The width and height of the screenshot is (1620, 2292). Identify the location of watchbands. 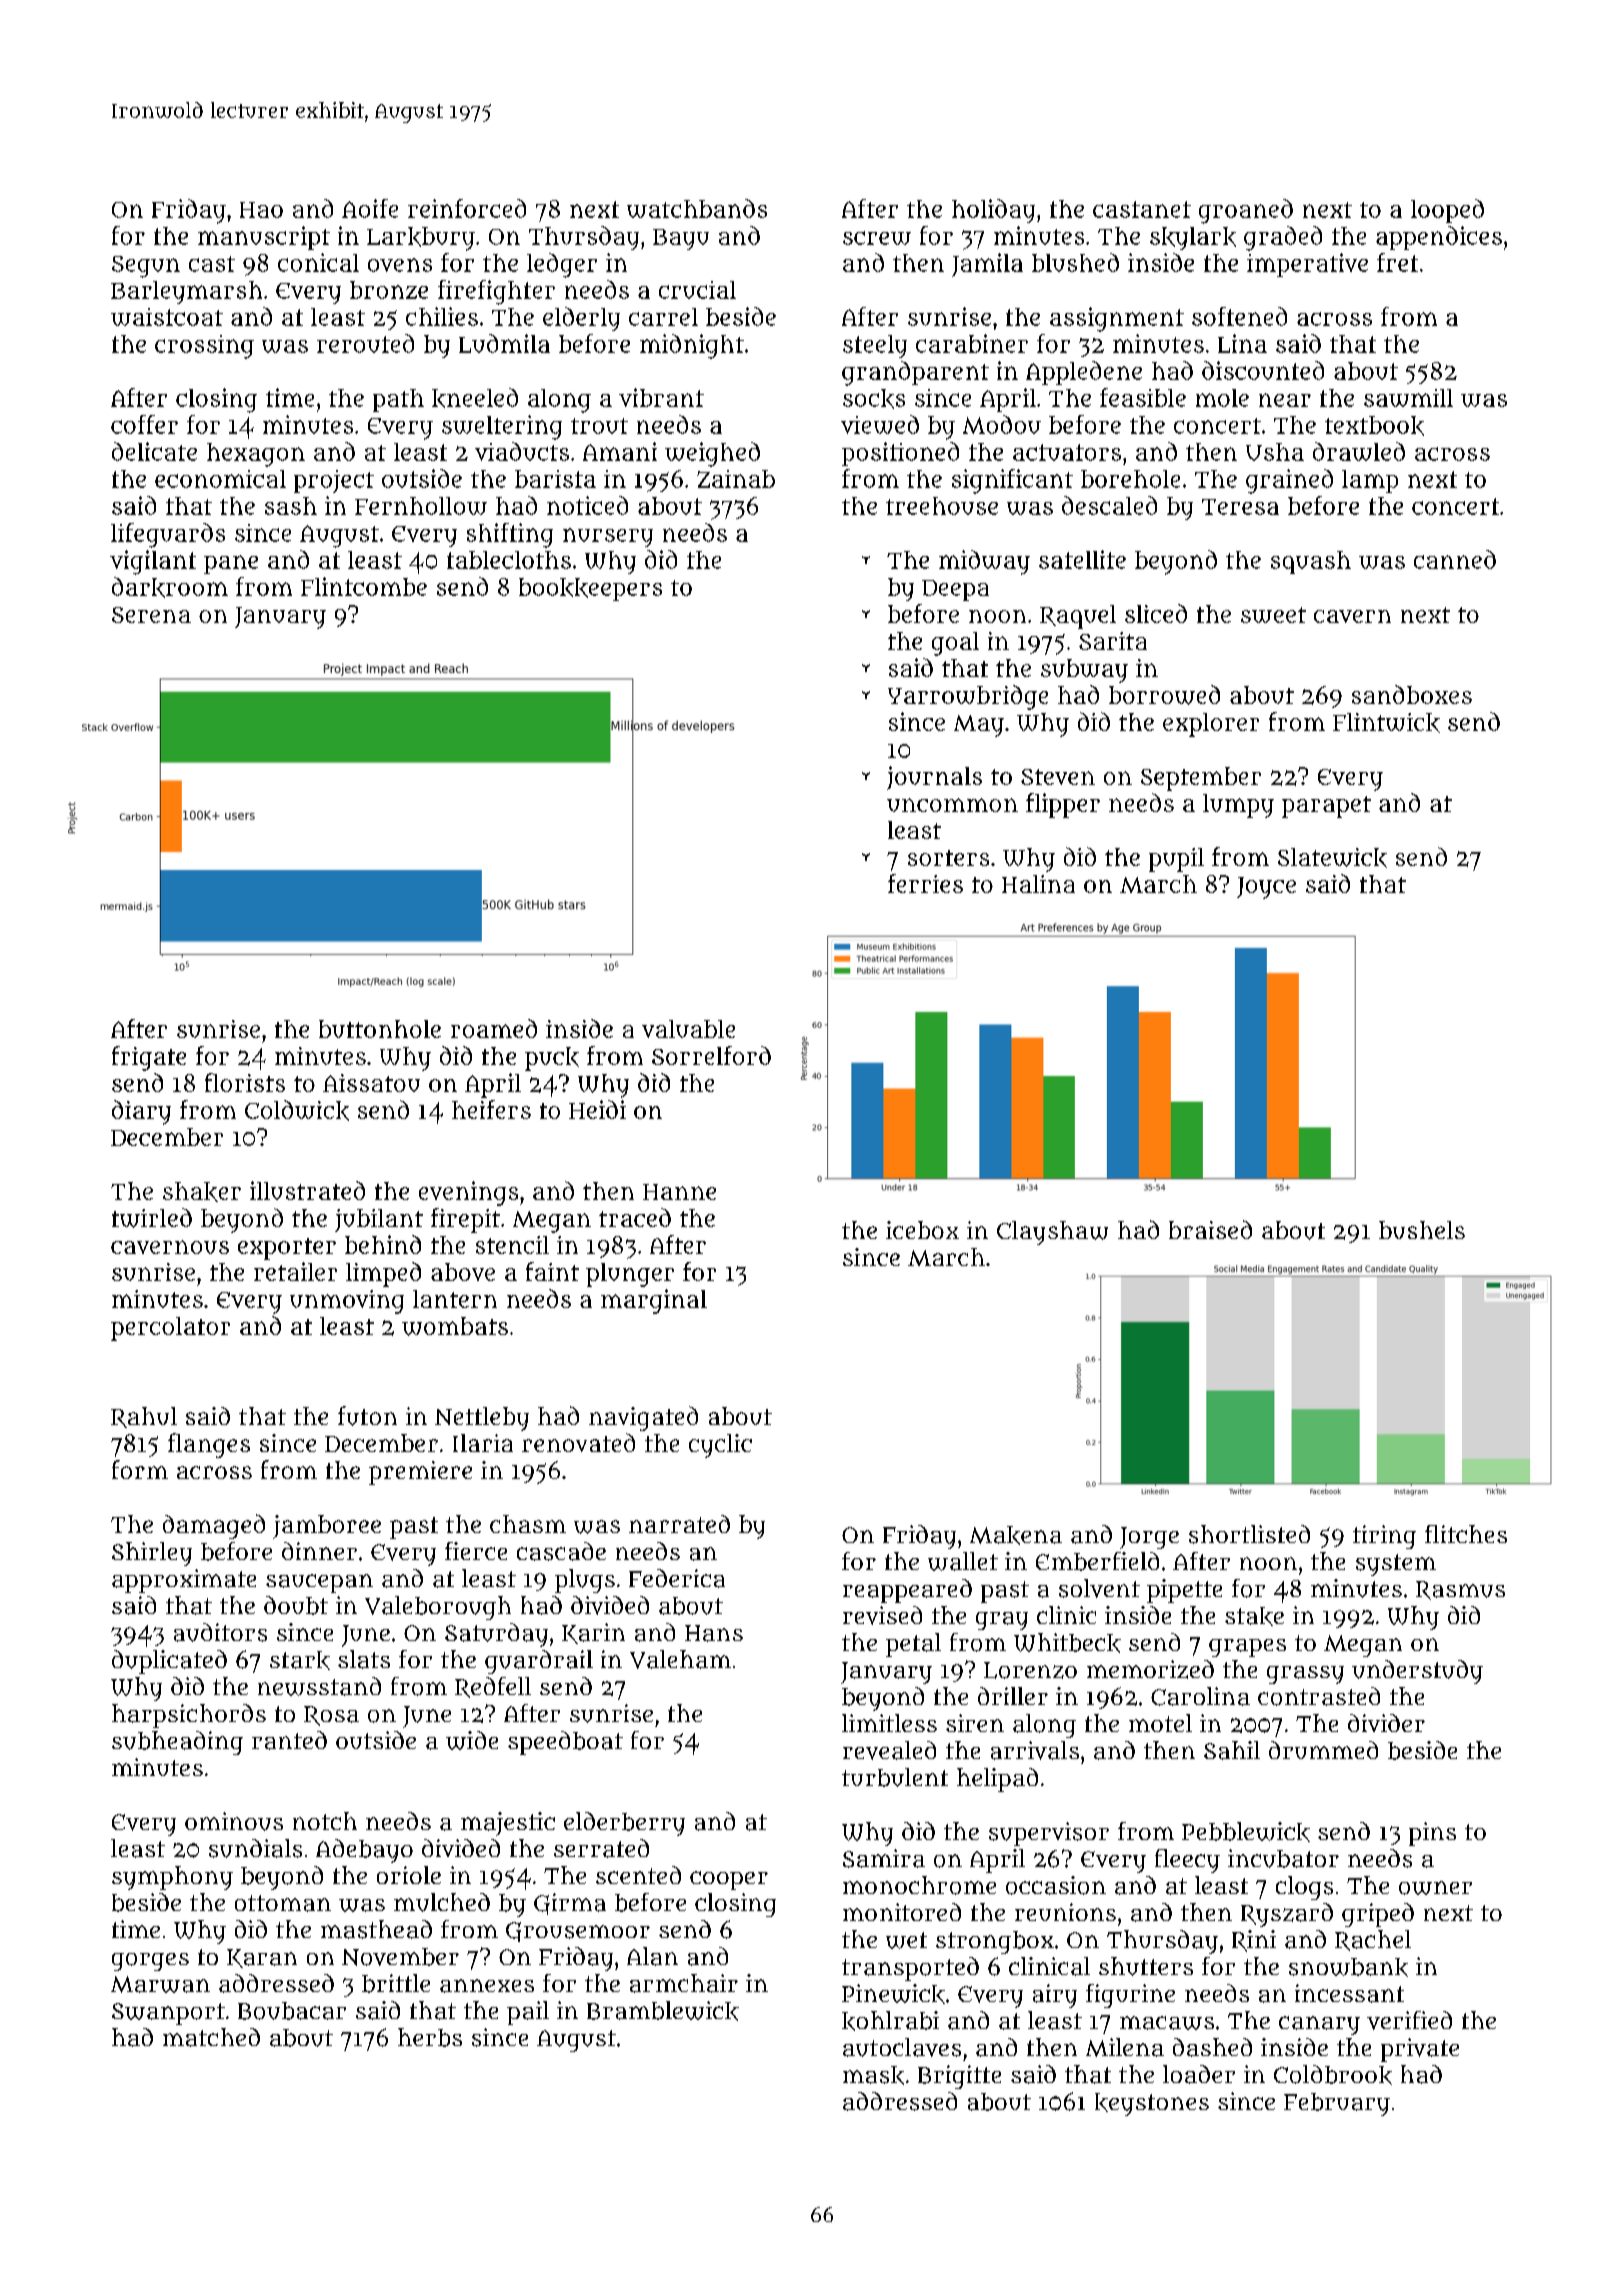
(697, 208).
